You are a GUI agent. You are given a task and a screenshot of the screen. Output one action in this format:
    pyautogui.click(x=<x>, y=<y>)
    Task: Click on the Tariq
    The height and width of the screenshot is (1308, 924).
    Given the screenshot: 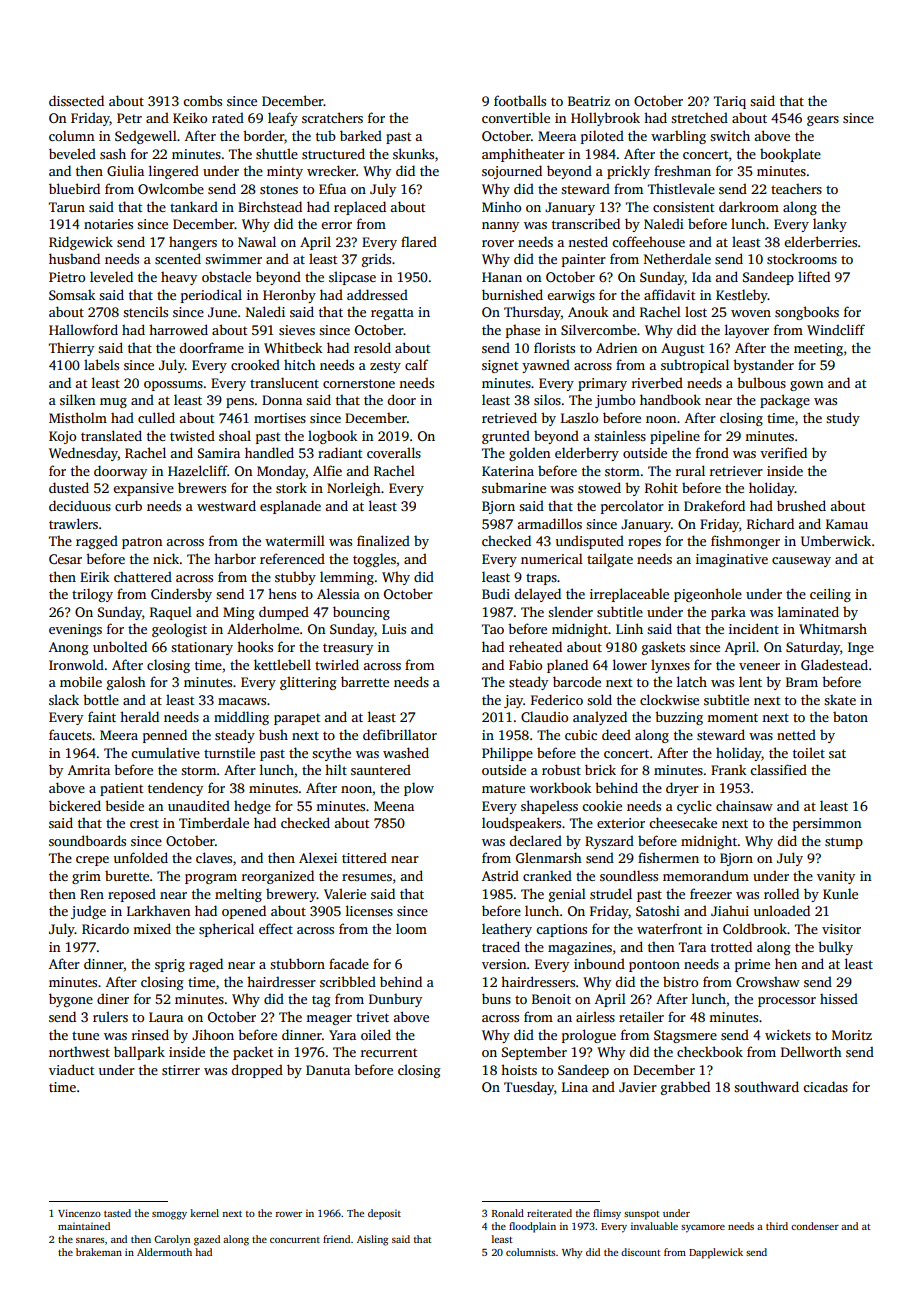 What is the action you would take?
    pyautogui.click(x=730, y=102)
